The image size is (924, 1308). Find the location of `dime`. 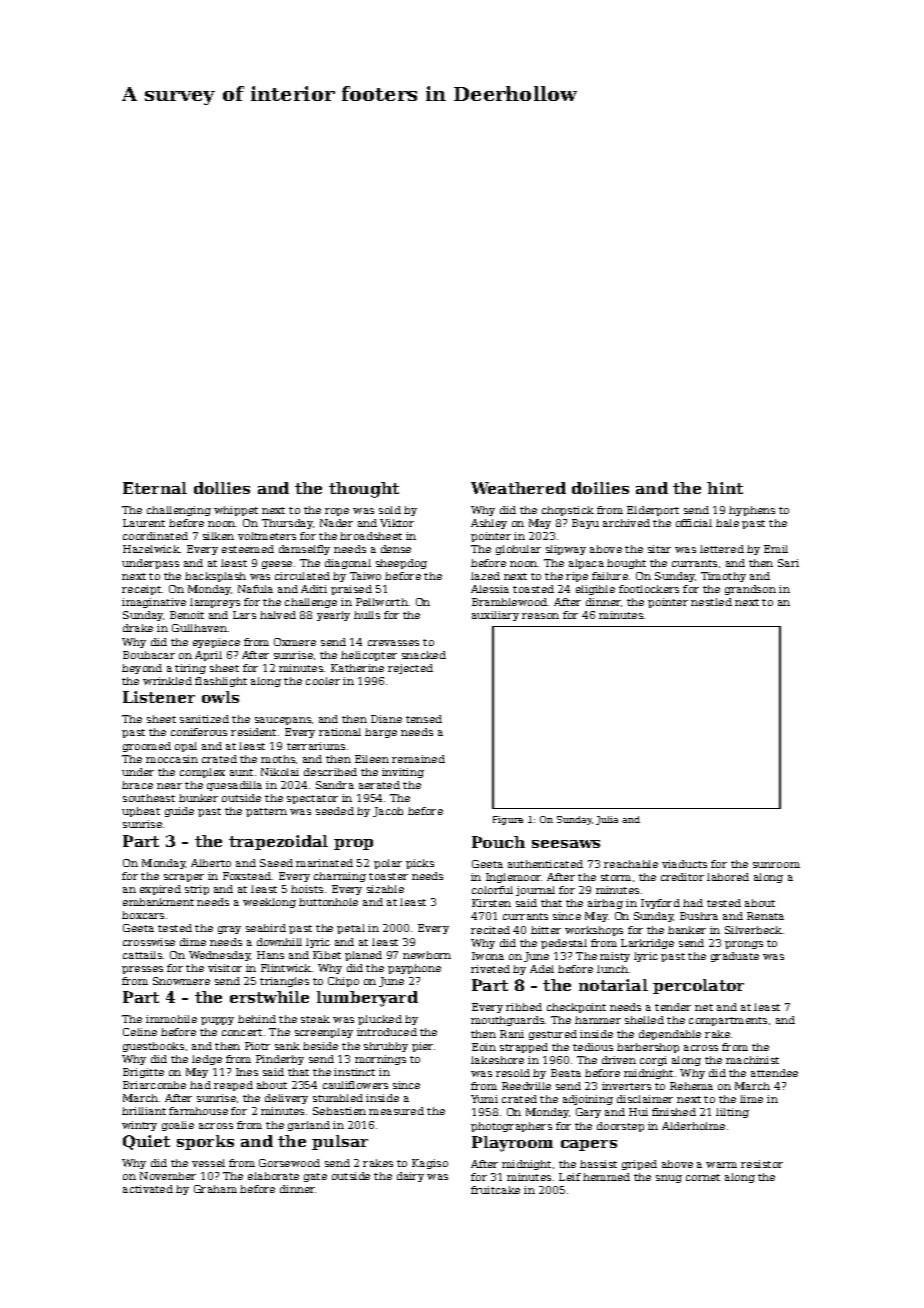

dime is located at coordinates (193, 942).
